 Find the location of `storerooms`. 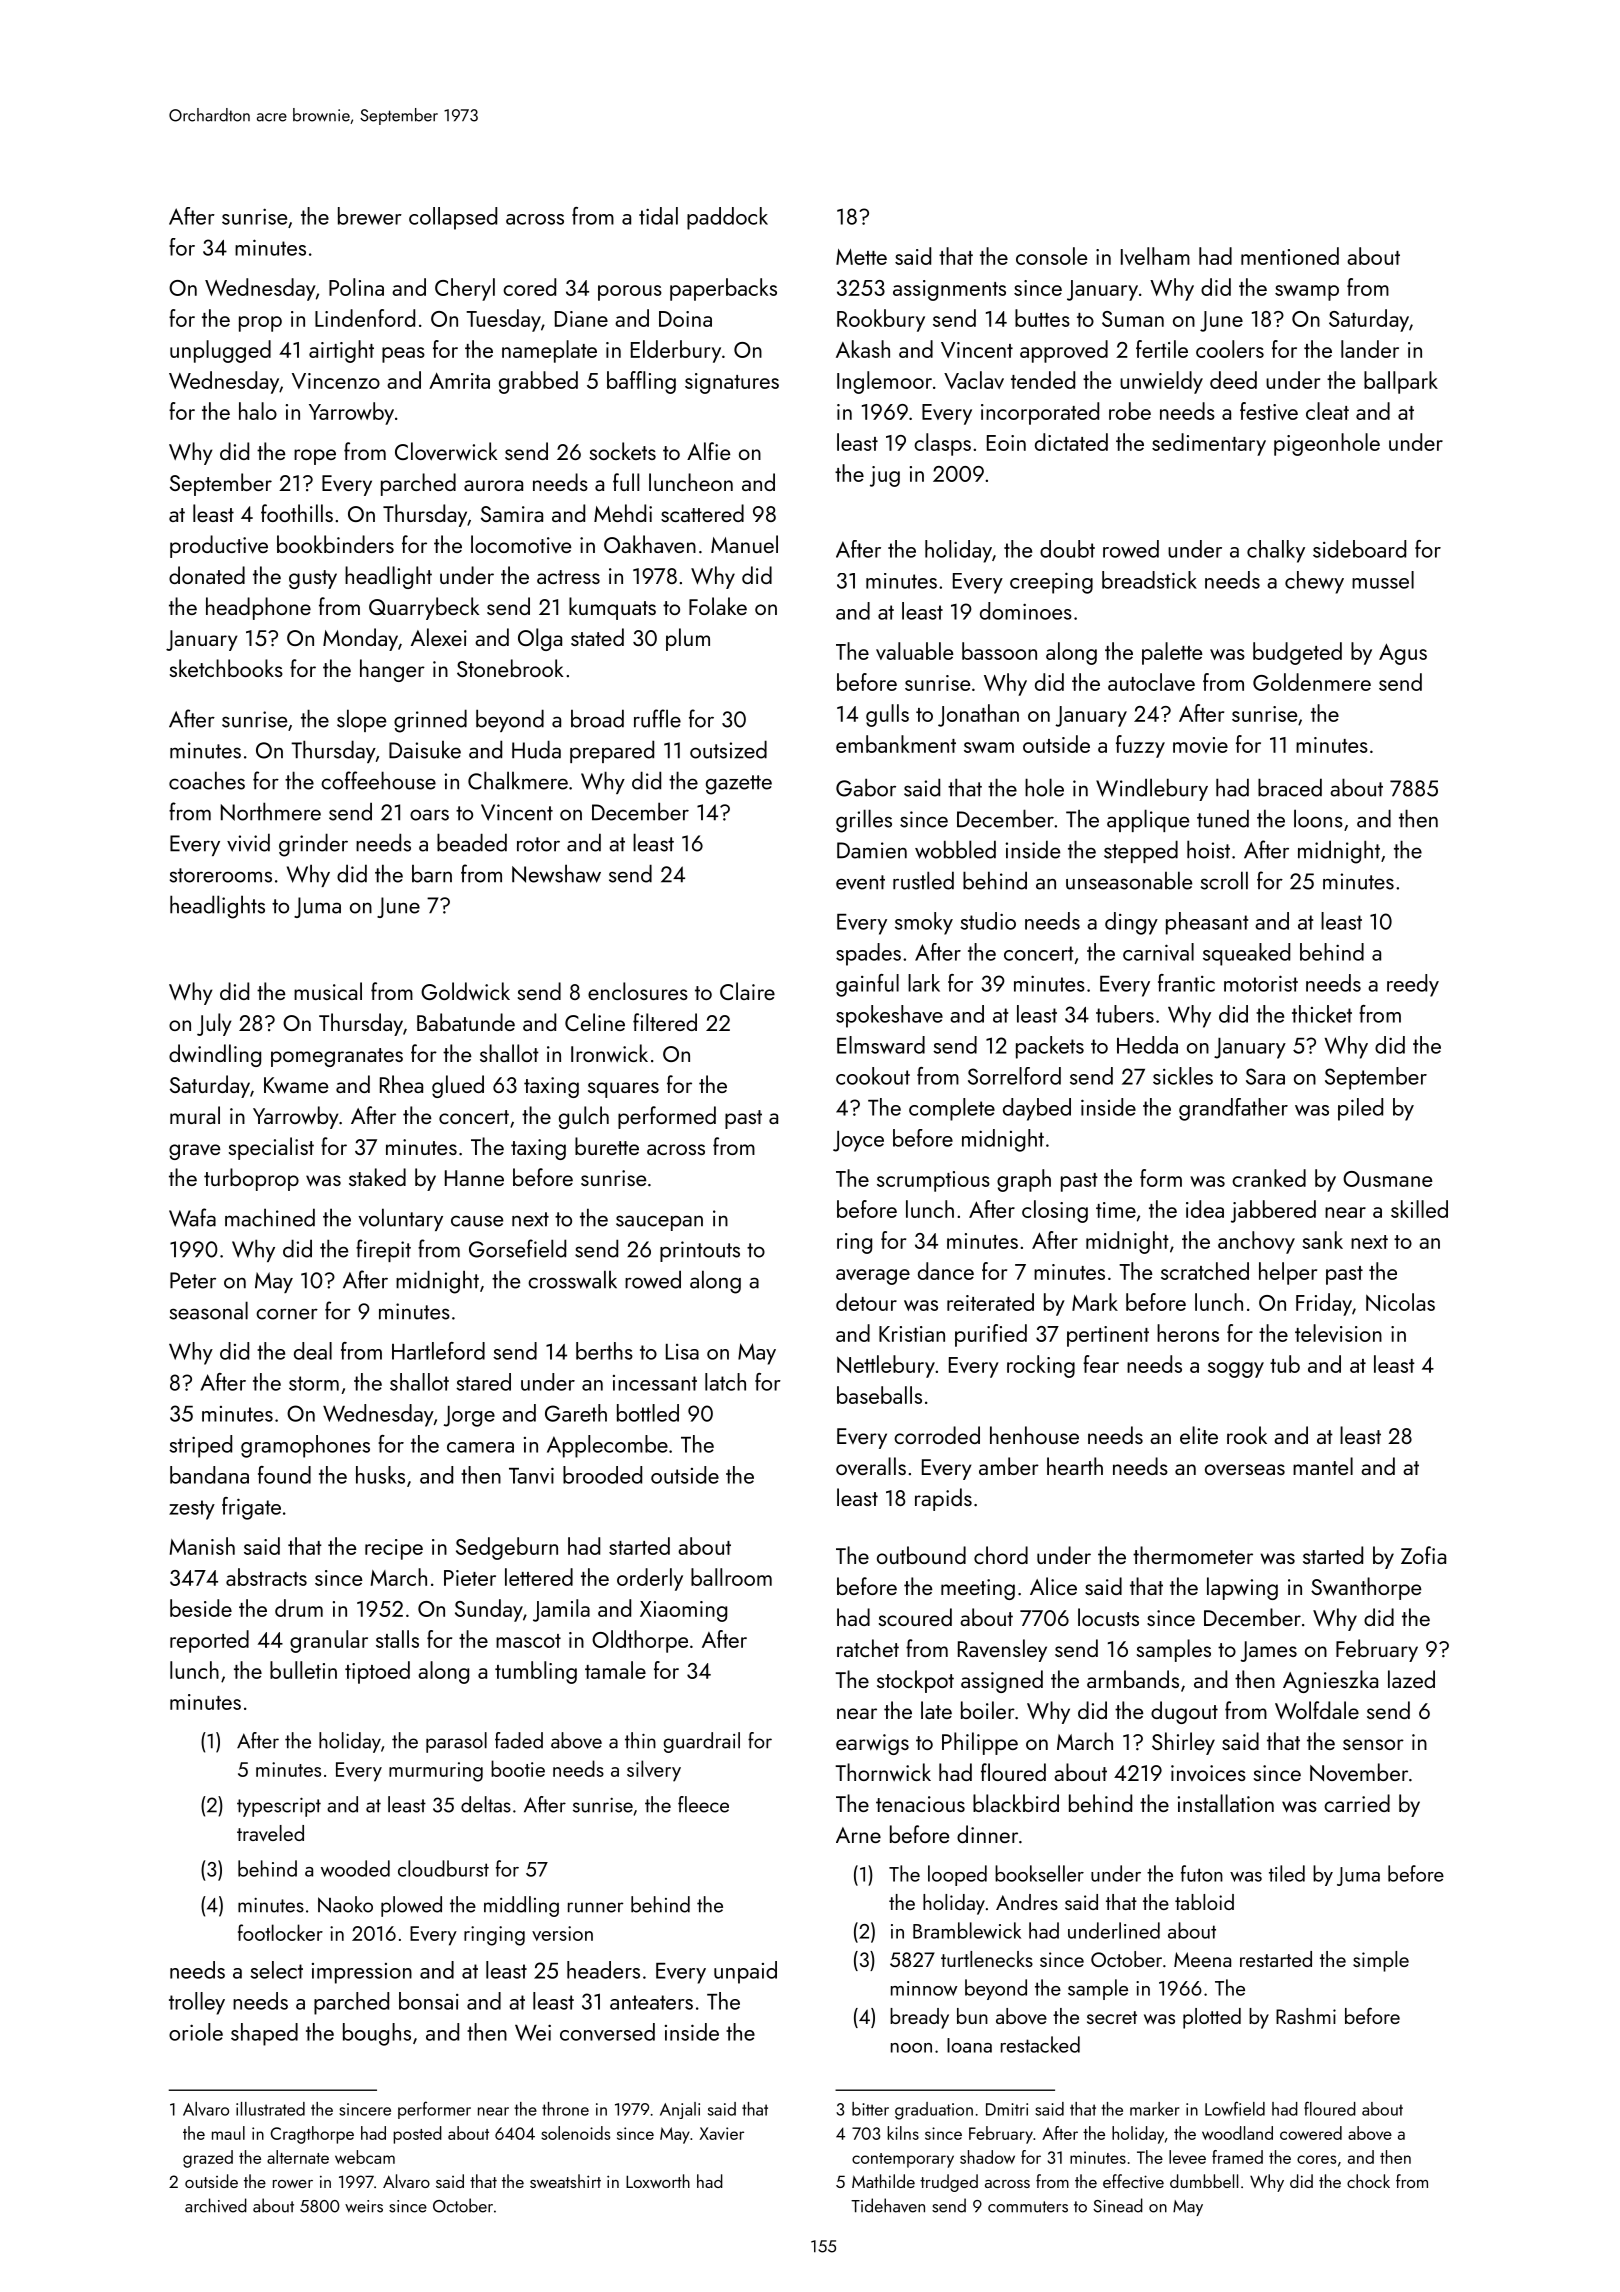

storerooms is located at coordinates (221, 875).
